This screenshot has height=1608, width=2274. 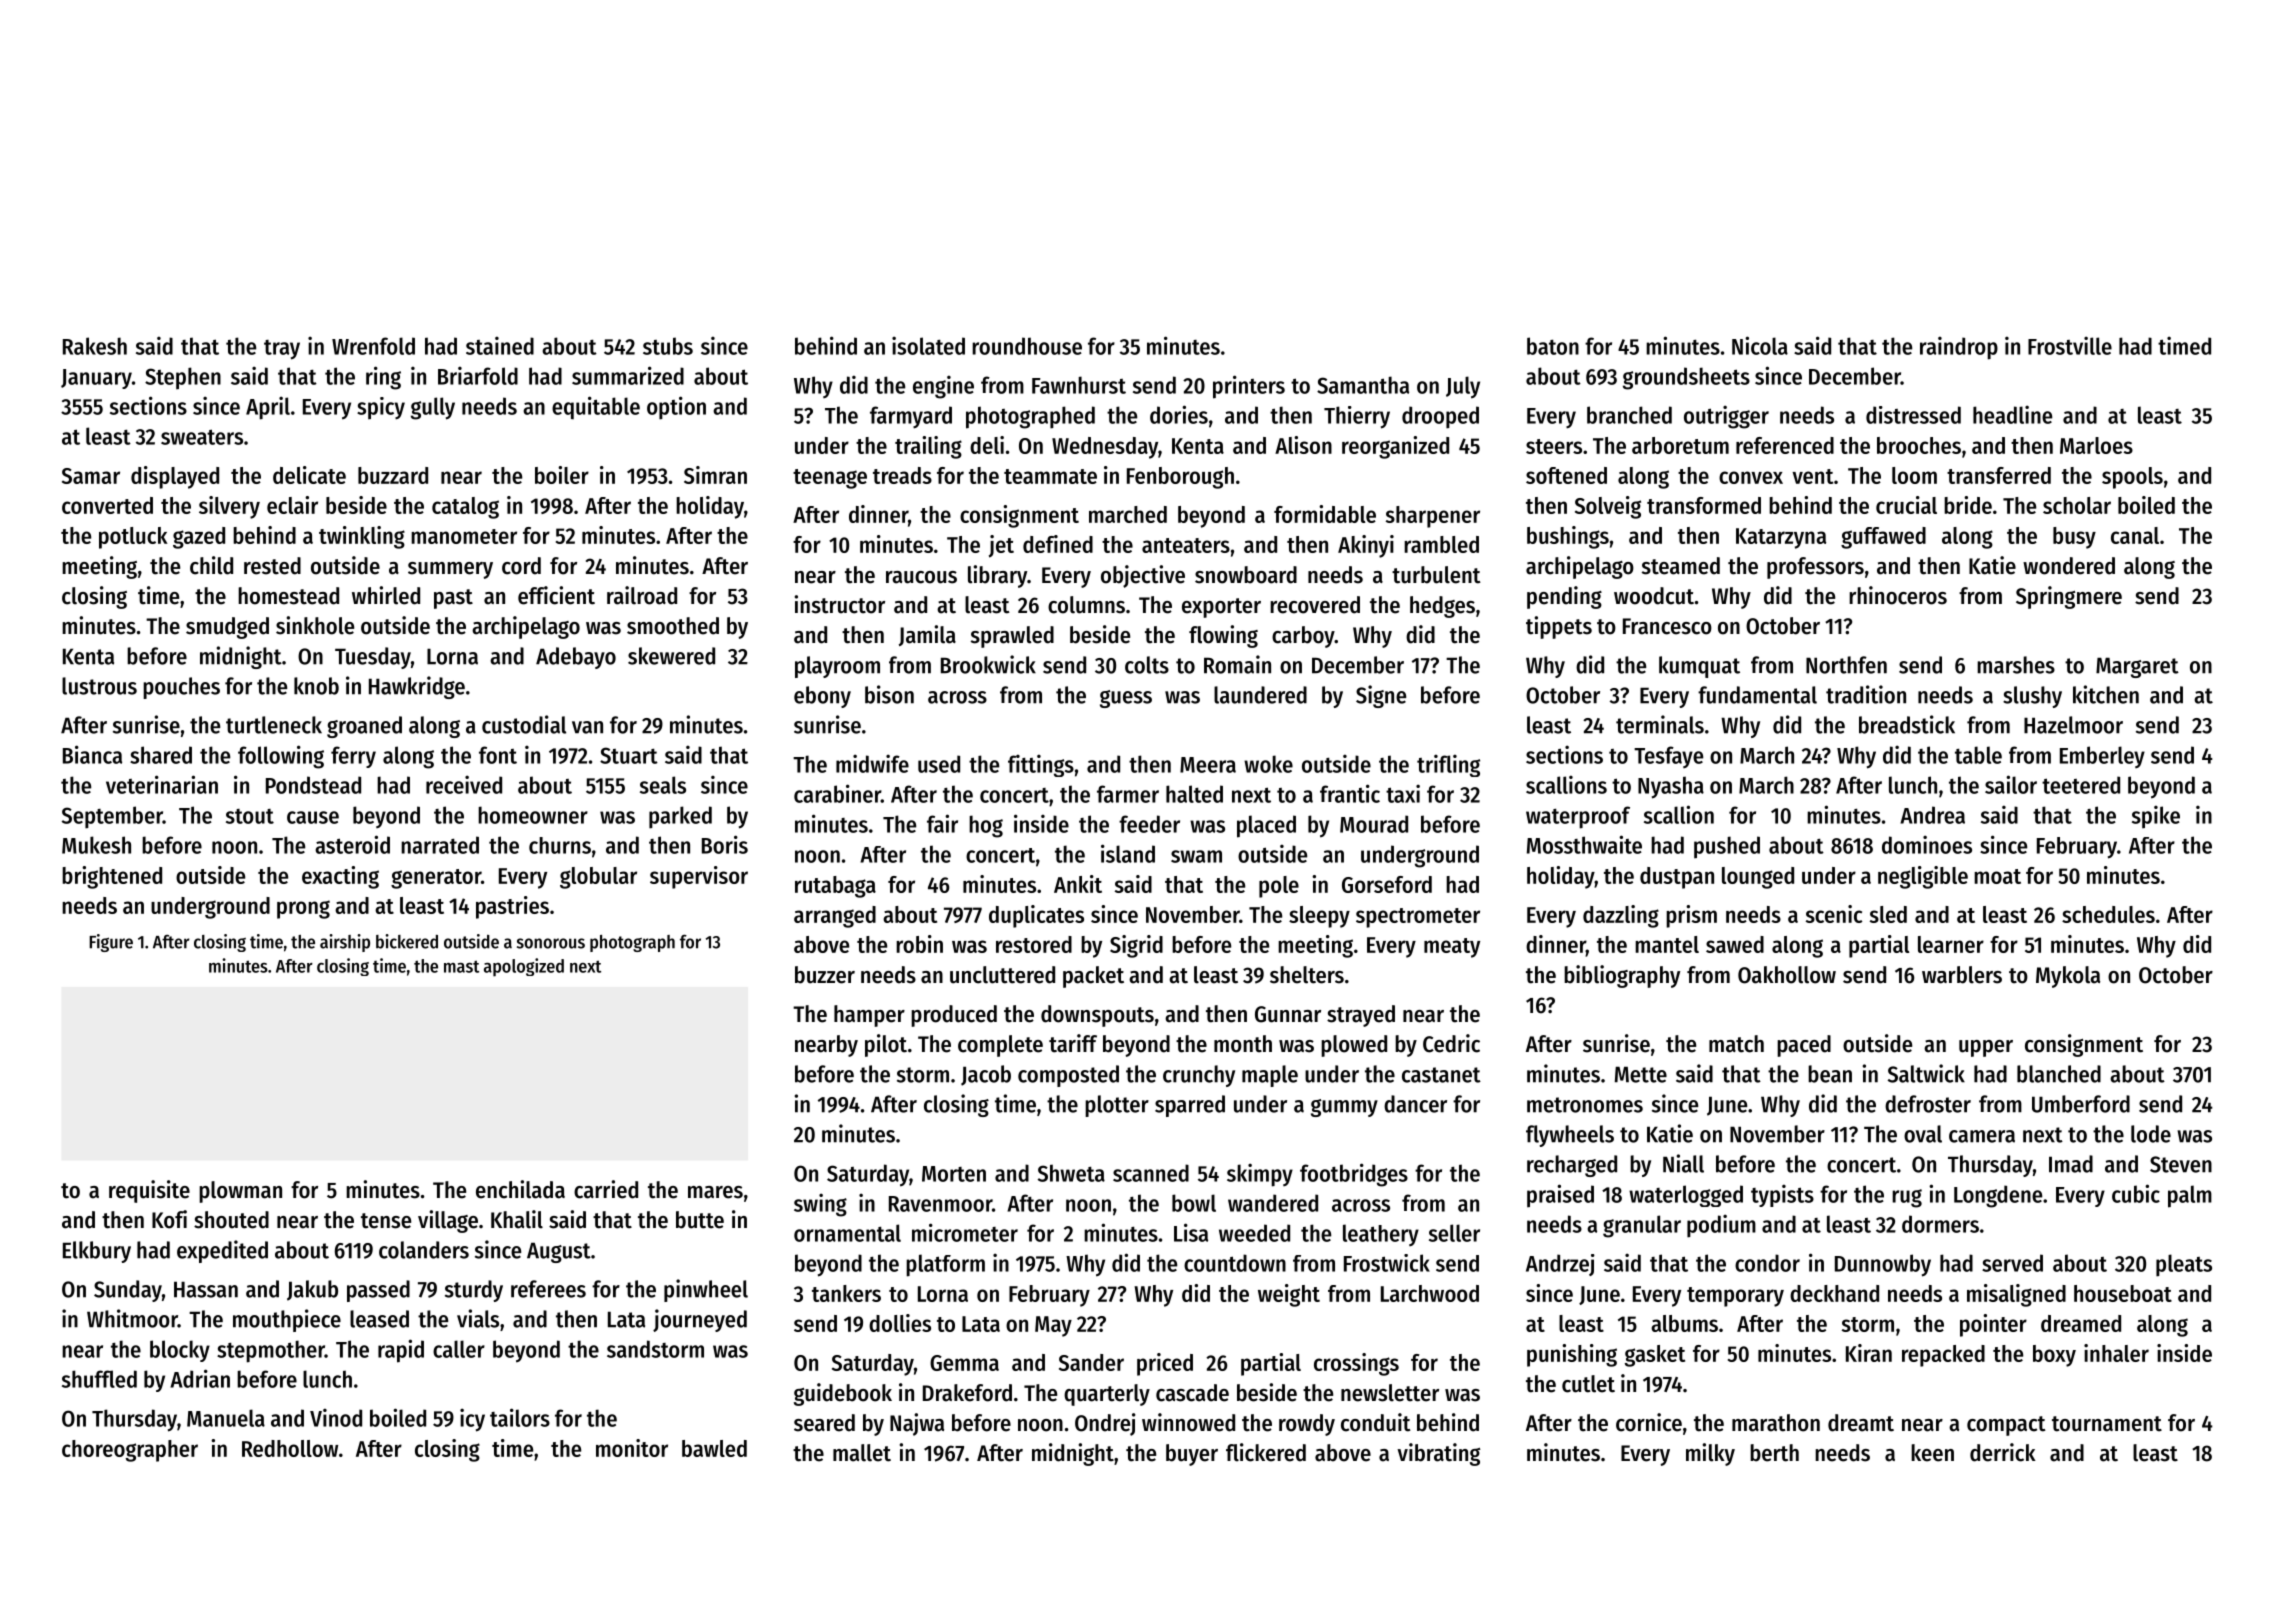 What do you see at coordinates (1027, 346) in the screenshot?
I see `roundhouse` at bounding box center [1027, 346].
